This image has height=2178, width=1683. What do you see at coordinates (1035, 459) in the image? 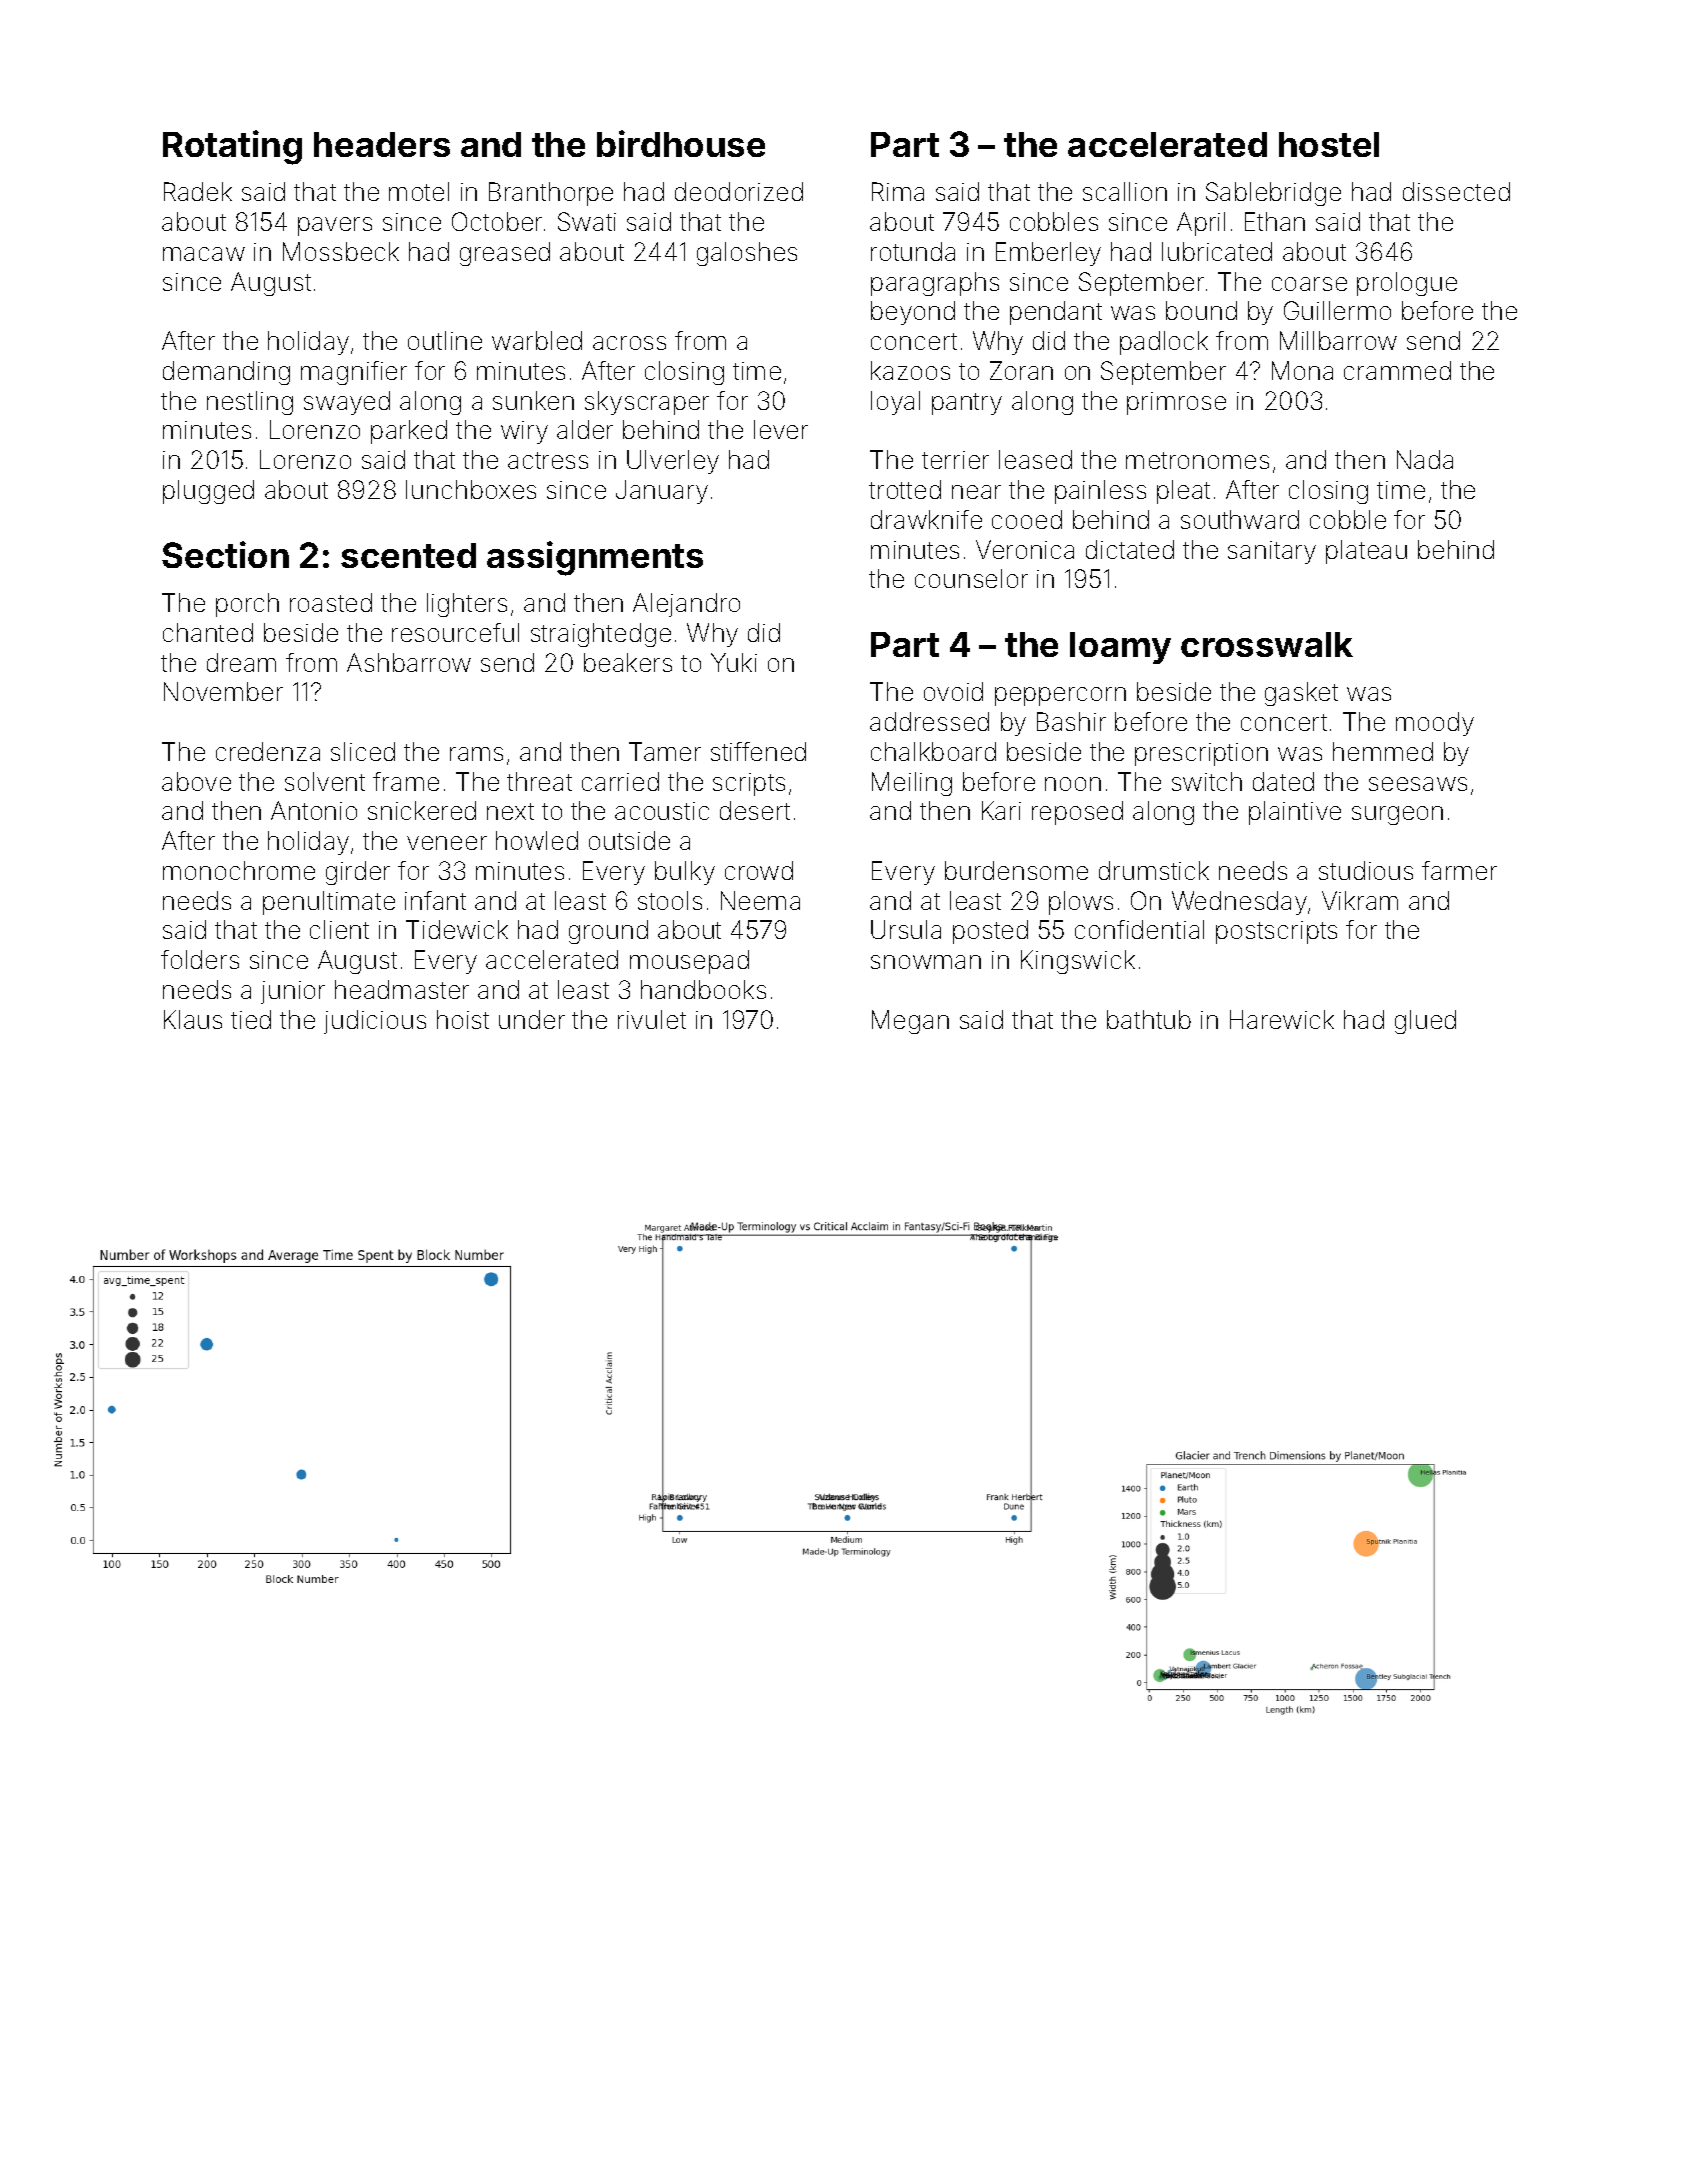
I see `leased` at bounding box center [1035, 459].
